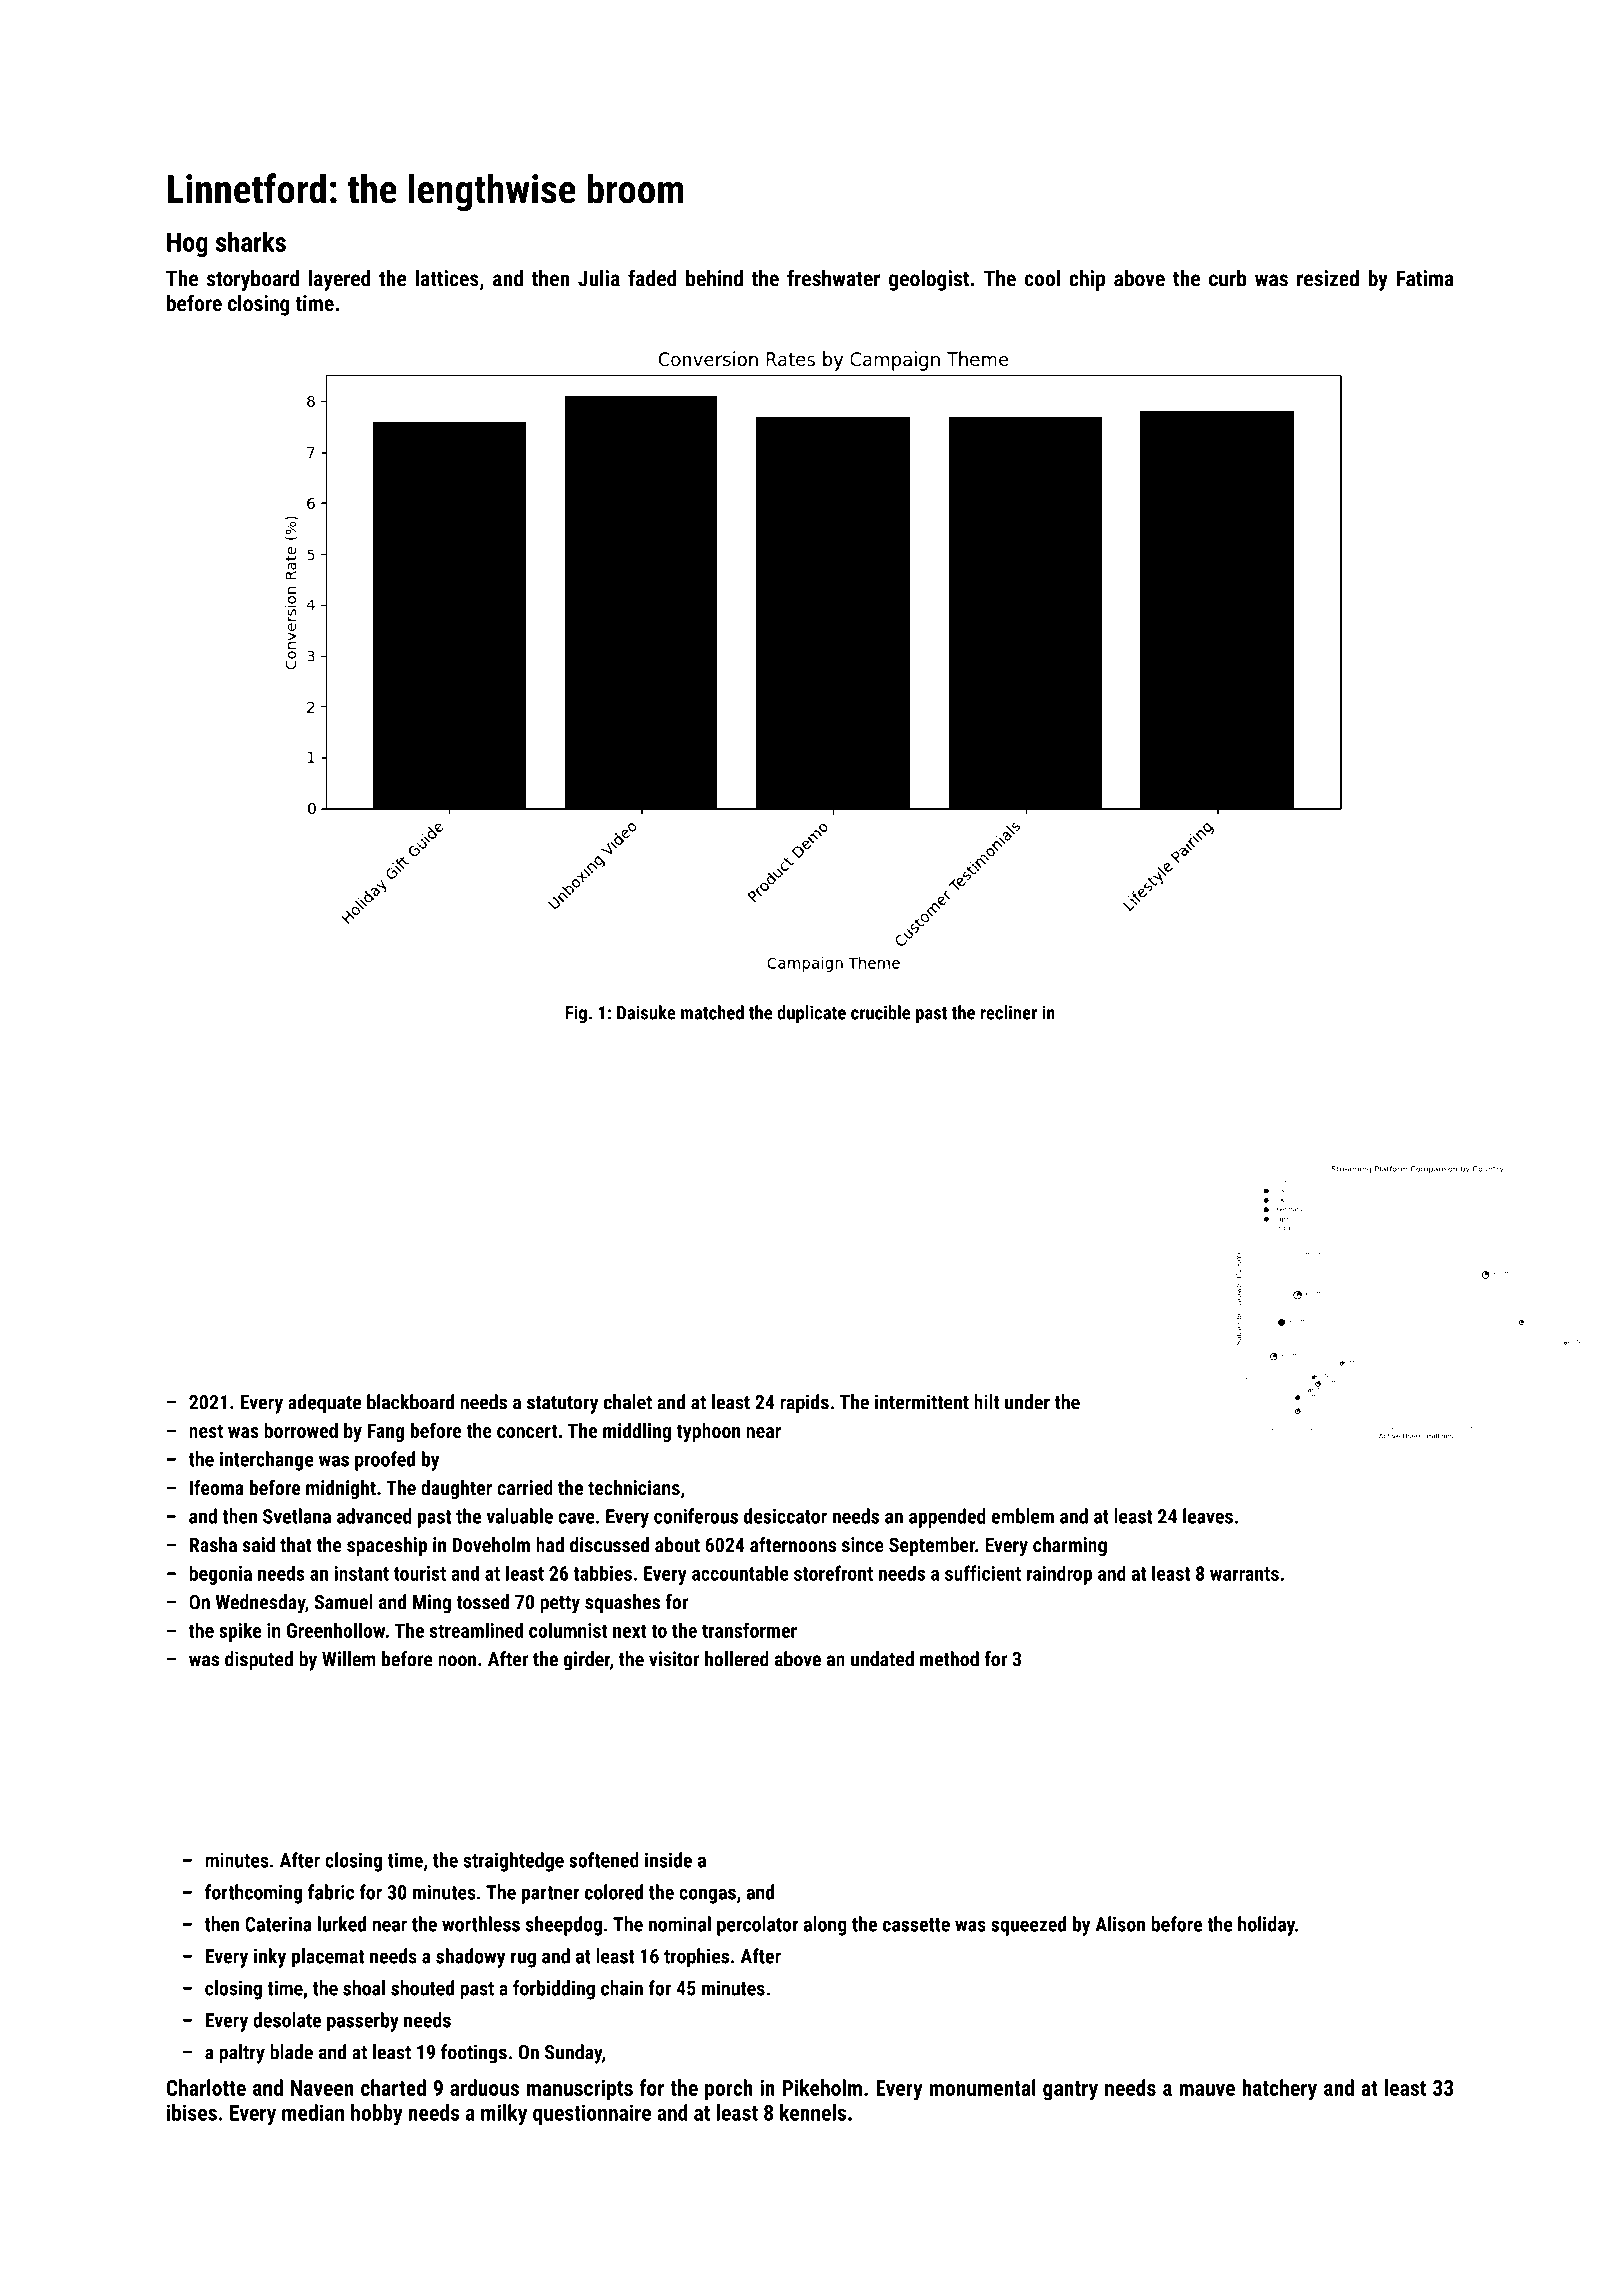 This screenshot has width=1620, height=2292. I want to click on geologist, so click(929, 280).
